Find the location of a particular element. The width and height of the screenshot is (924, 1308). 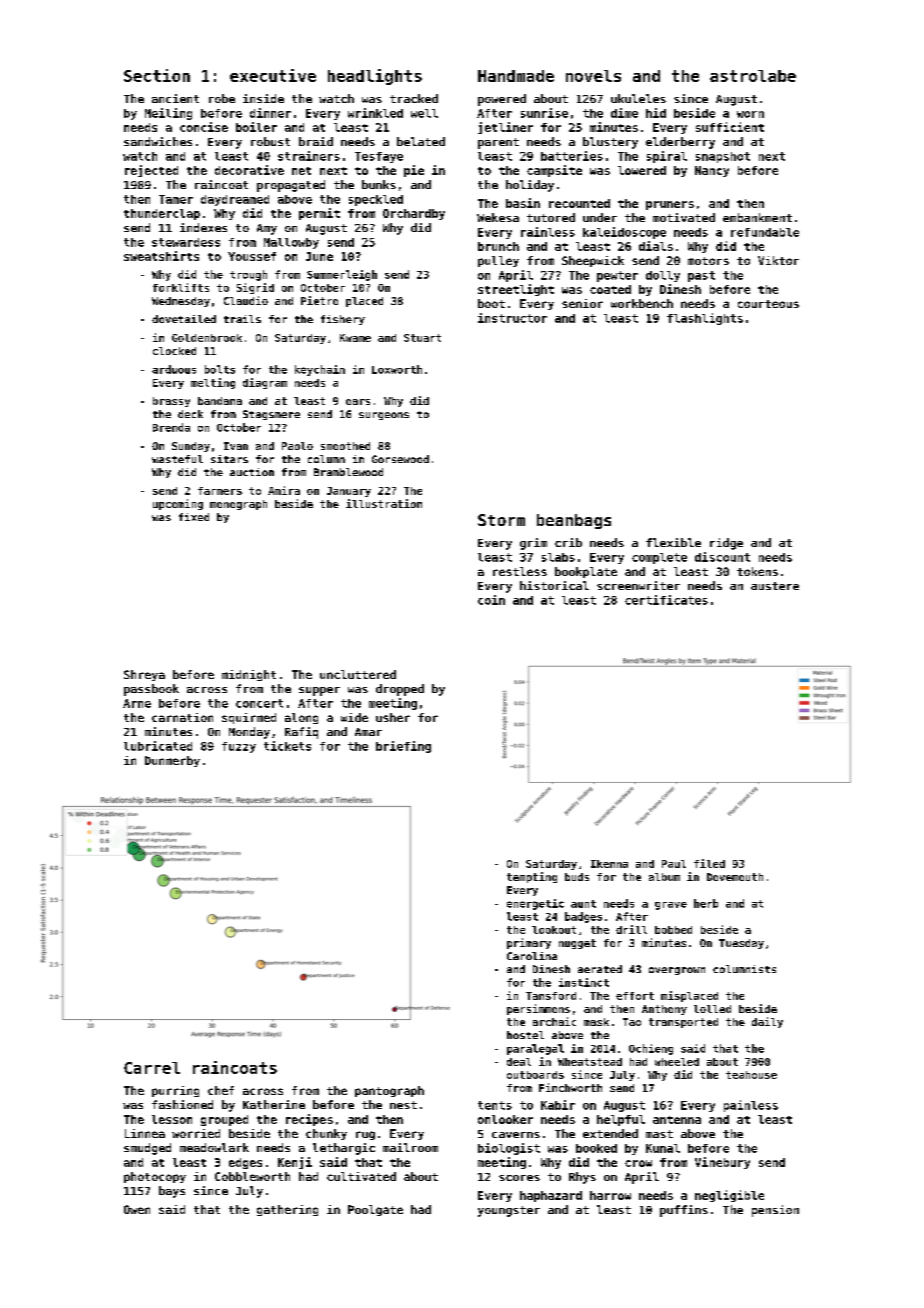

Storm is located at coordinates (501, 520).
